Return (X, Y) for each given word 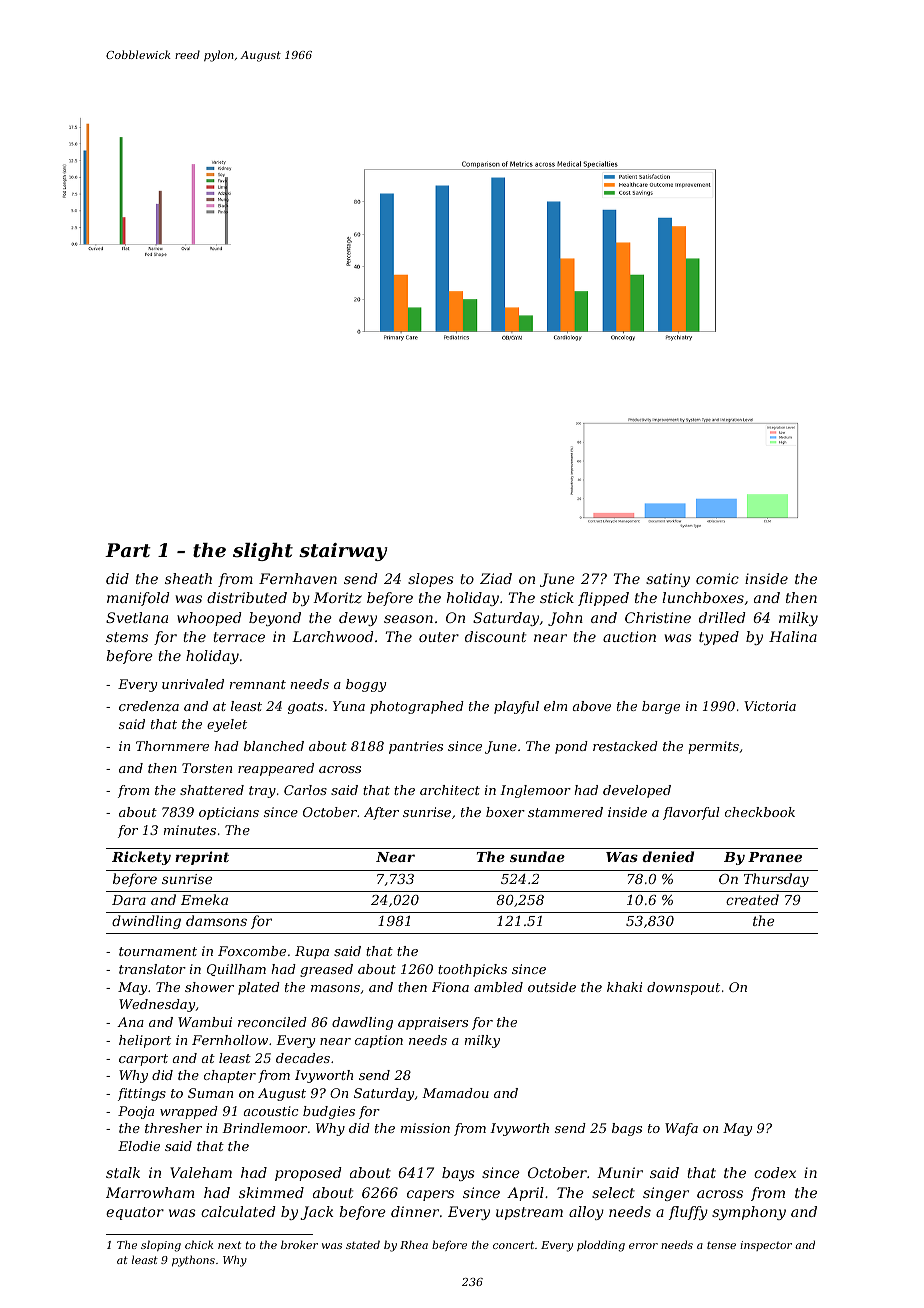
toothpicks (472, 970)
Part (128, 550)
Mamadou (455, 1093)
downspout (683, 988)
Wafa (681, 1129)
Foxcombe (252, 951)
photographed (417, 707)
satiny (668, 580)
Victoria (770, 706)
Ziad (496, 578)
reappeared (276, 769)
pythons (193, 1261)
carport (143, 1060)
